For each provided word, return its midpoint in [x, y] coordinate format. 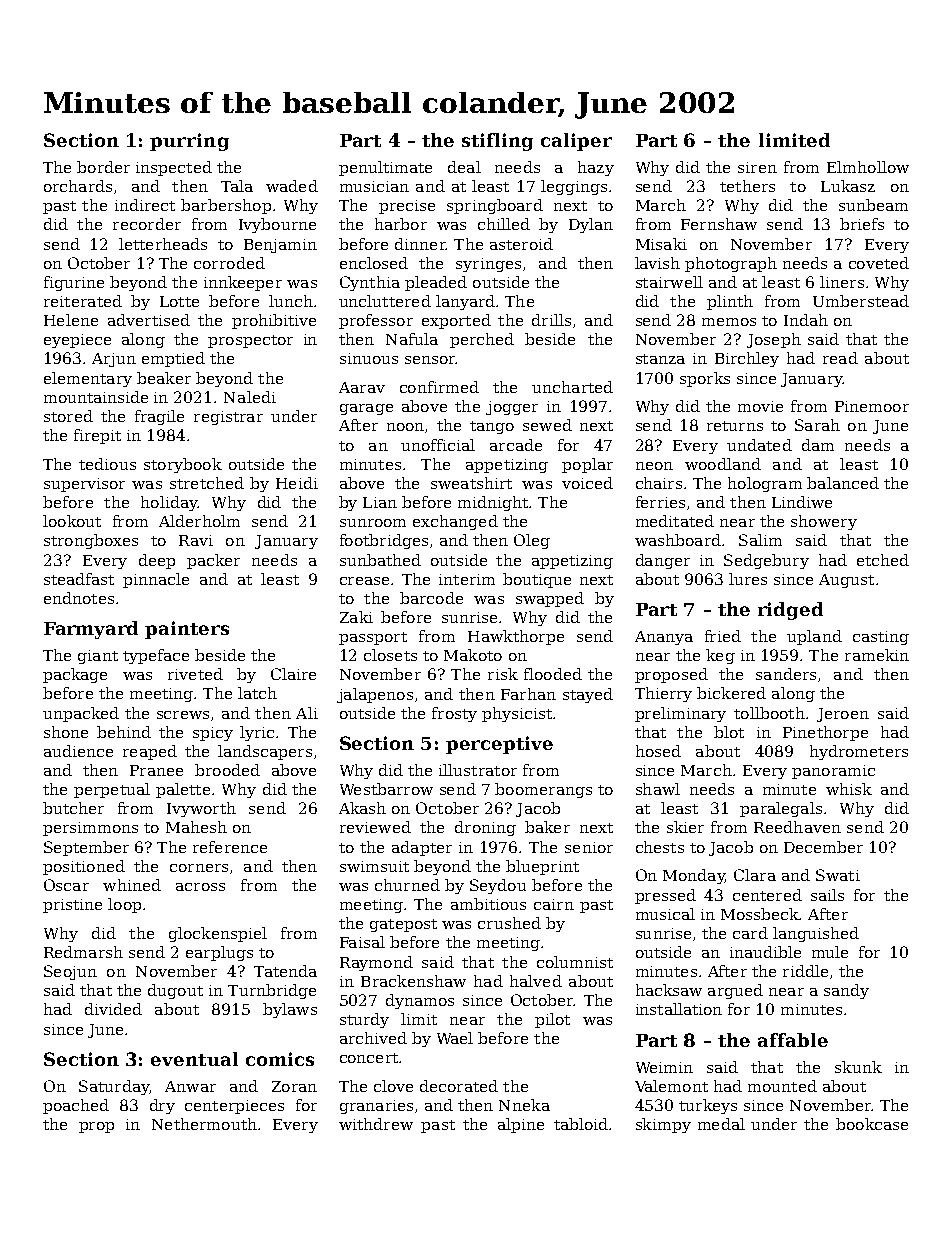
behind [124, 732]
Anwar [190, 1086]
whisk [849, 789]
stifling [497, 142]
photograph [731, 264]
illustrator [478, 770]
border [103, 167]
